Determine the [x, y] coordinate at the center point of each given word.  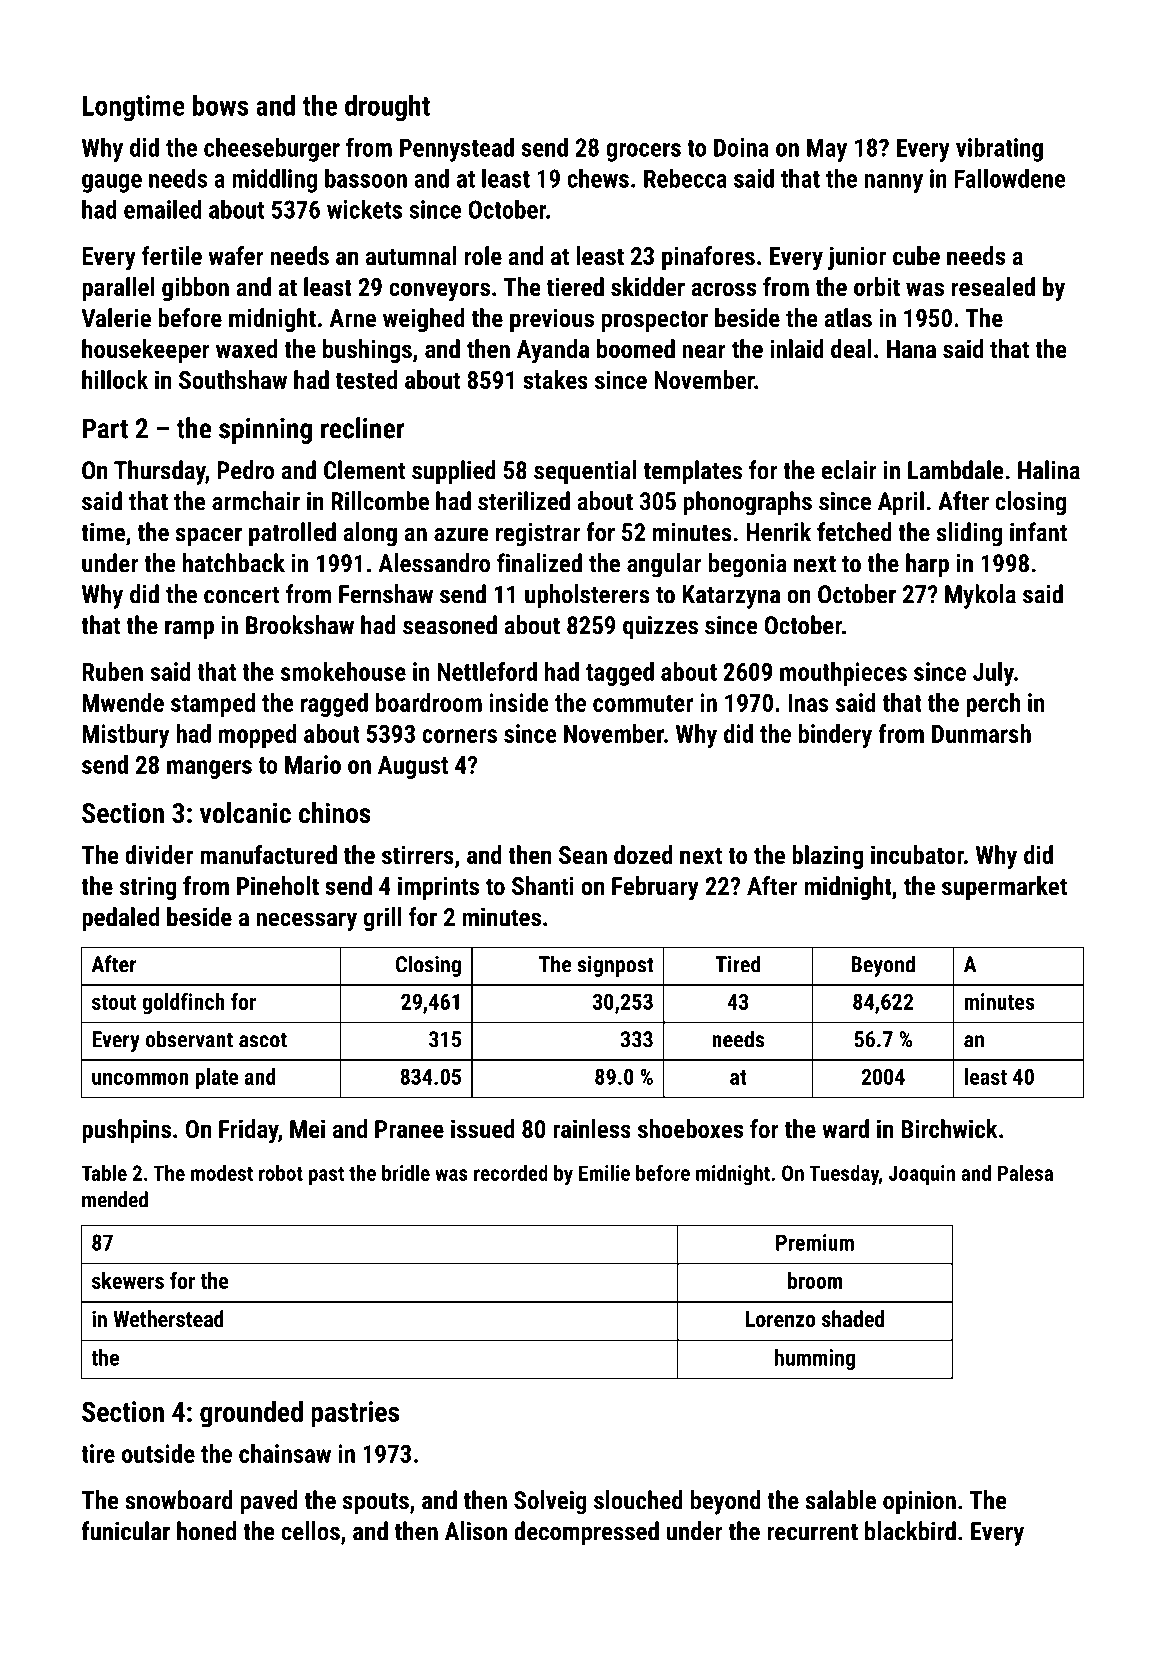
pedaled [120, 919]
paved [269, 1502]
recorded [511, 1173]
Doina [741, 147]
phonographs [748, 503]
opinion [919, 1503]
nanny [893, 183]
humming [815, 1359]
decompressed [586, 1533]
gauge [112, 183]
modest [222, 1173]
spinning [265, 431]
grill [383, 919]
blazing [827, 857]
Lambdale [956, 470]
